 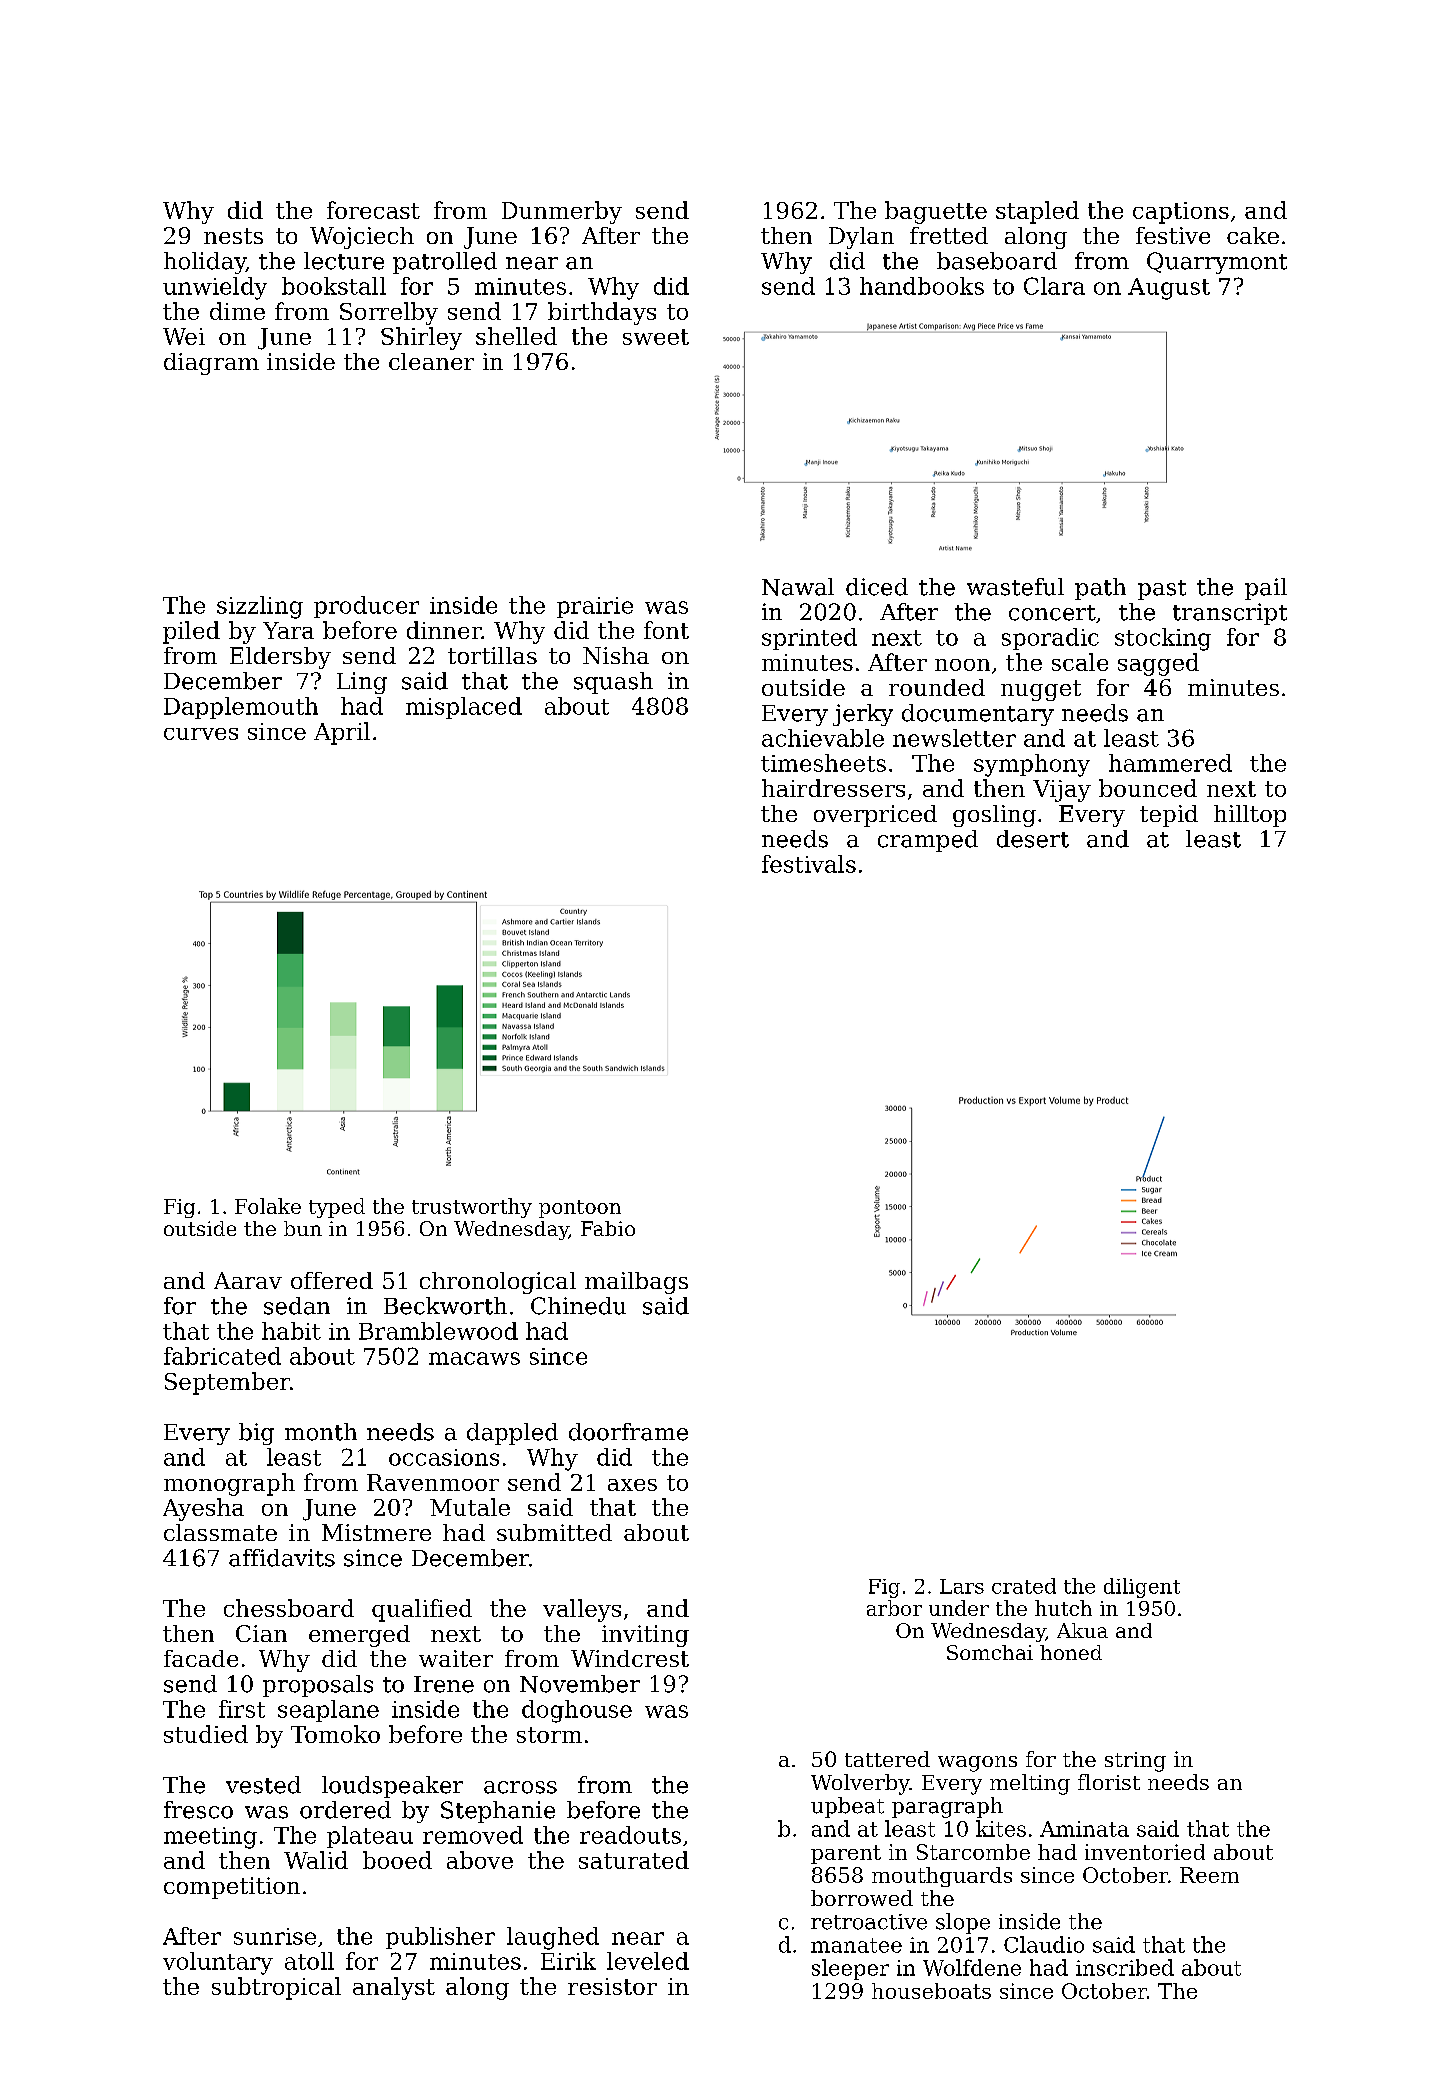 What do you see at coordinates (201, 1658) in the screenshot?
I see `facade` at bounding box center [201, 1658].
